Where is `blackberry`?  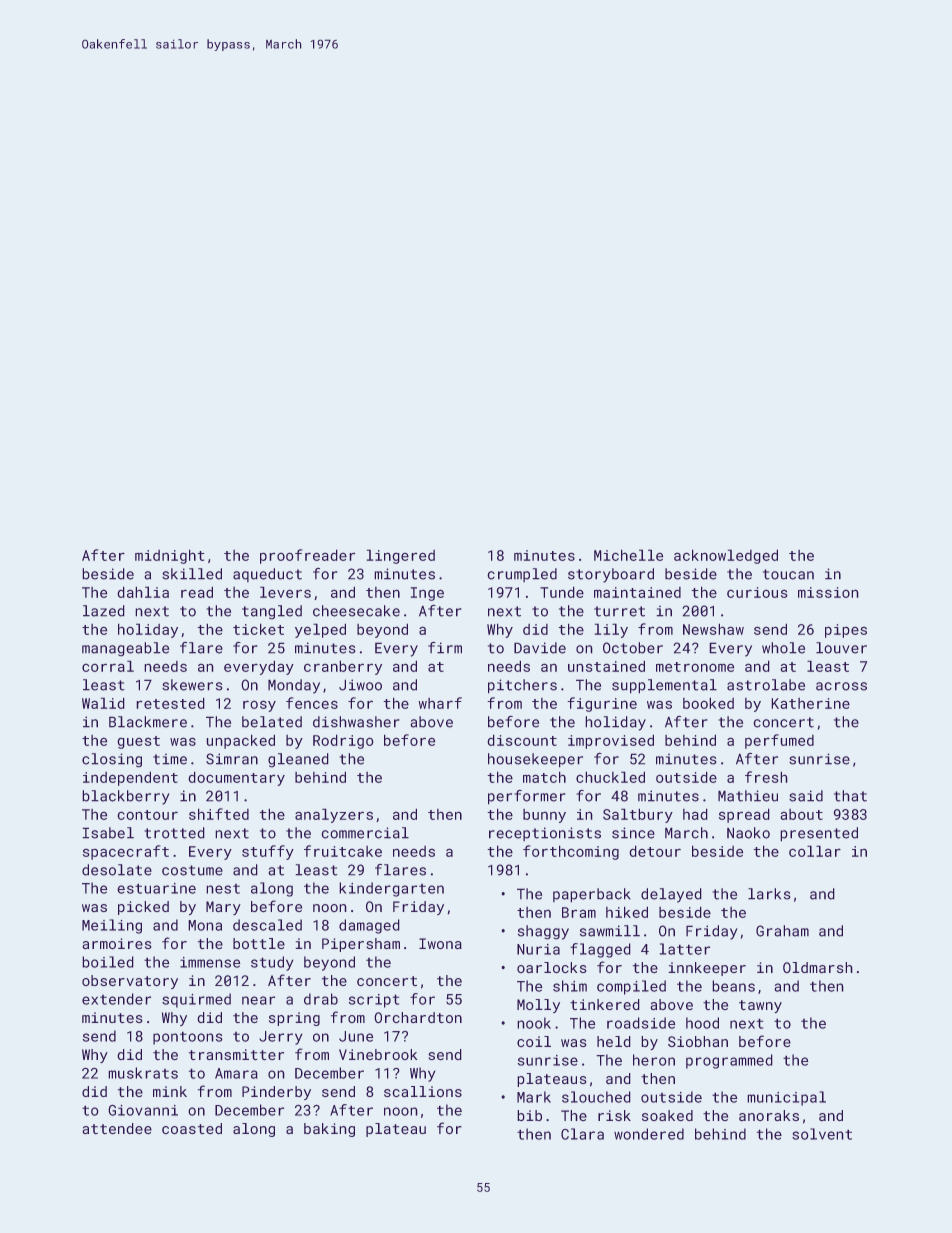 blackberry is located at coordinates (126, 797).
